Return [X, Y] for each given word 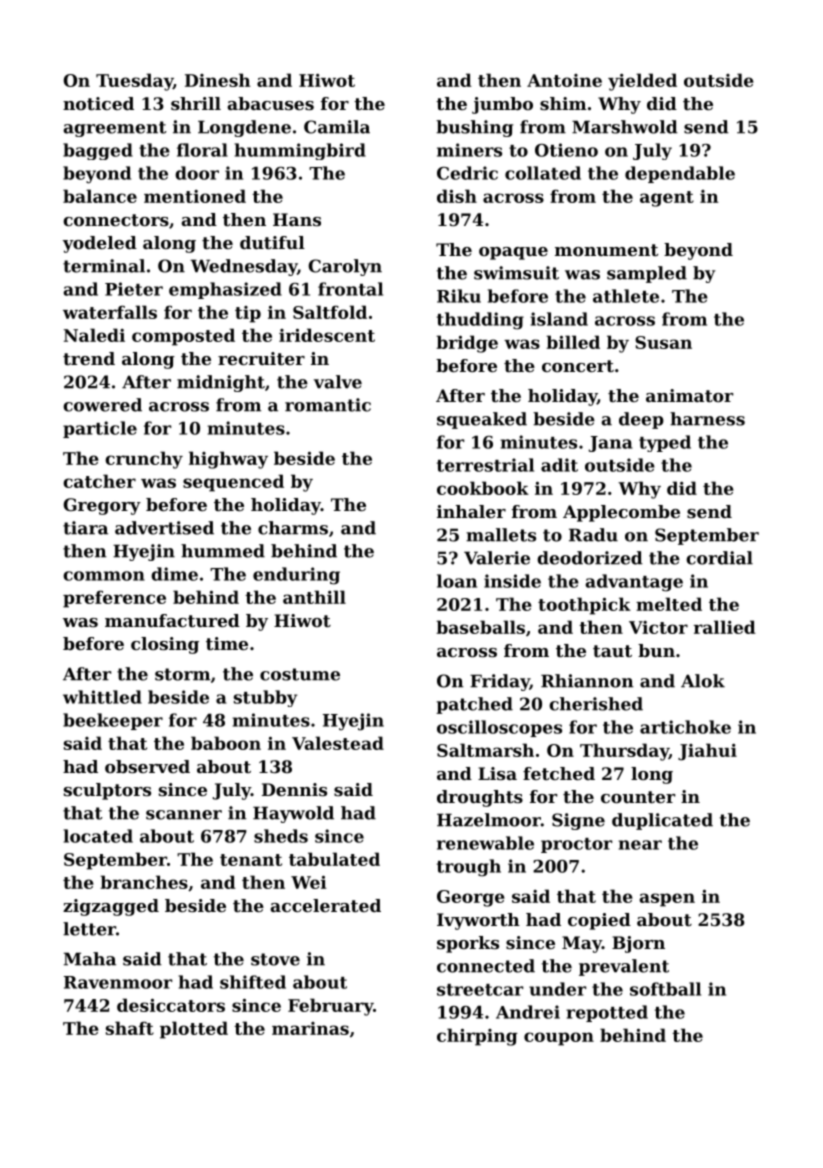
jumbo [502, 105]
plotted [194, 1030]
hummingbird [300, 151]
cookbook [483, 488]
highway [228, 460]
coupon [559, 1039]
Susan [663, 342]
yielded [642, 82]
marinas [310, 1028]
